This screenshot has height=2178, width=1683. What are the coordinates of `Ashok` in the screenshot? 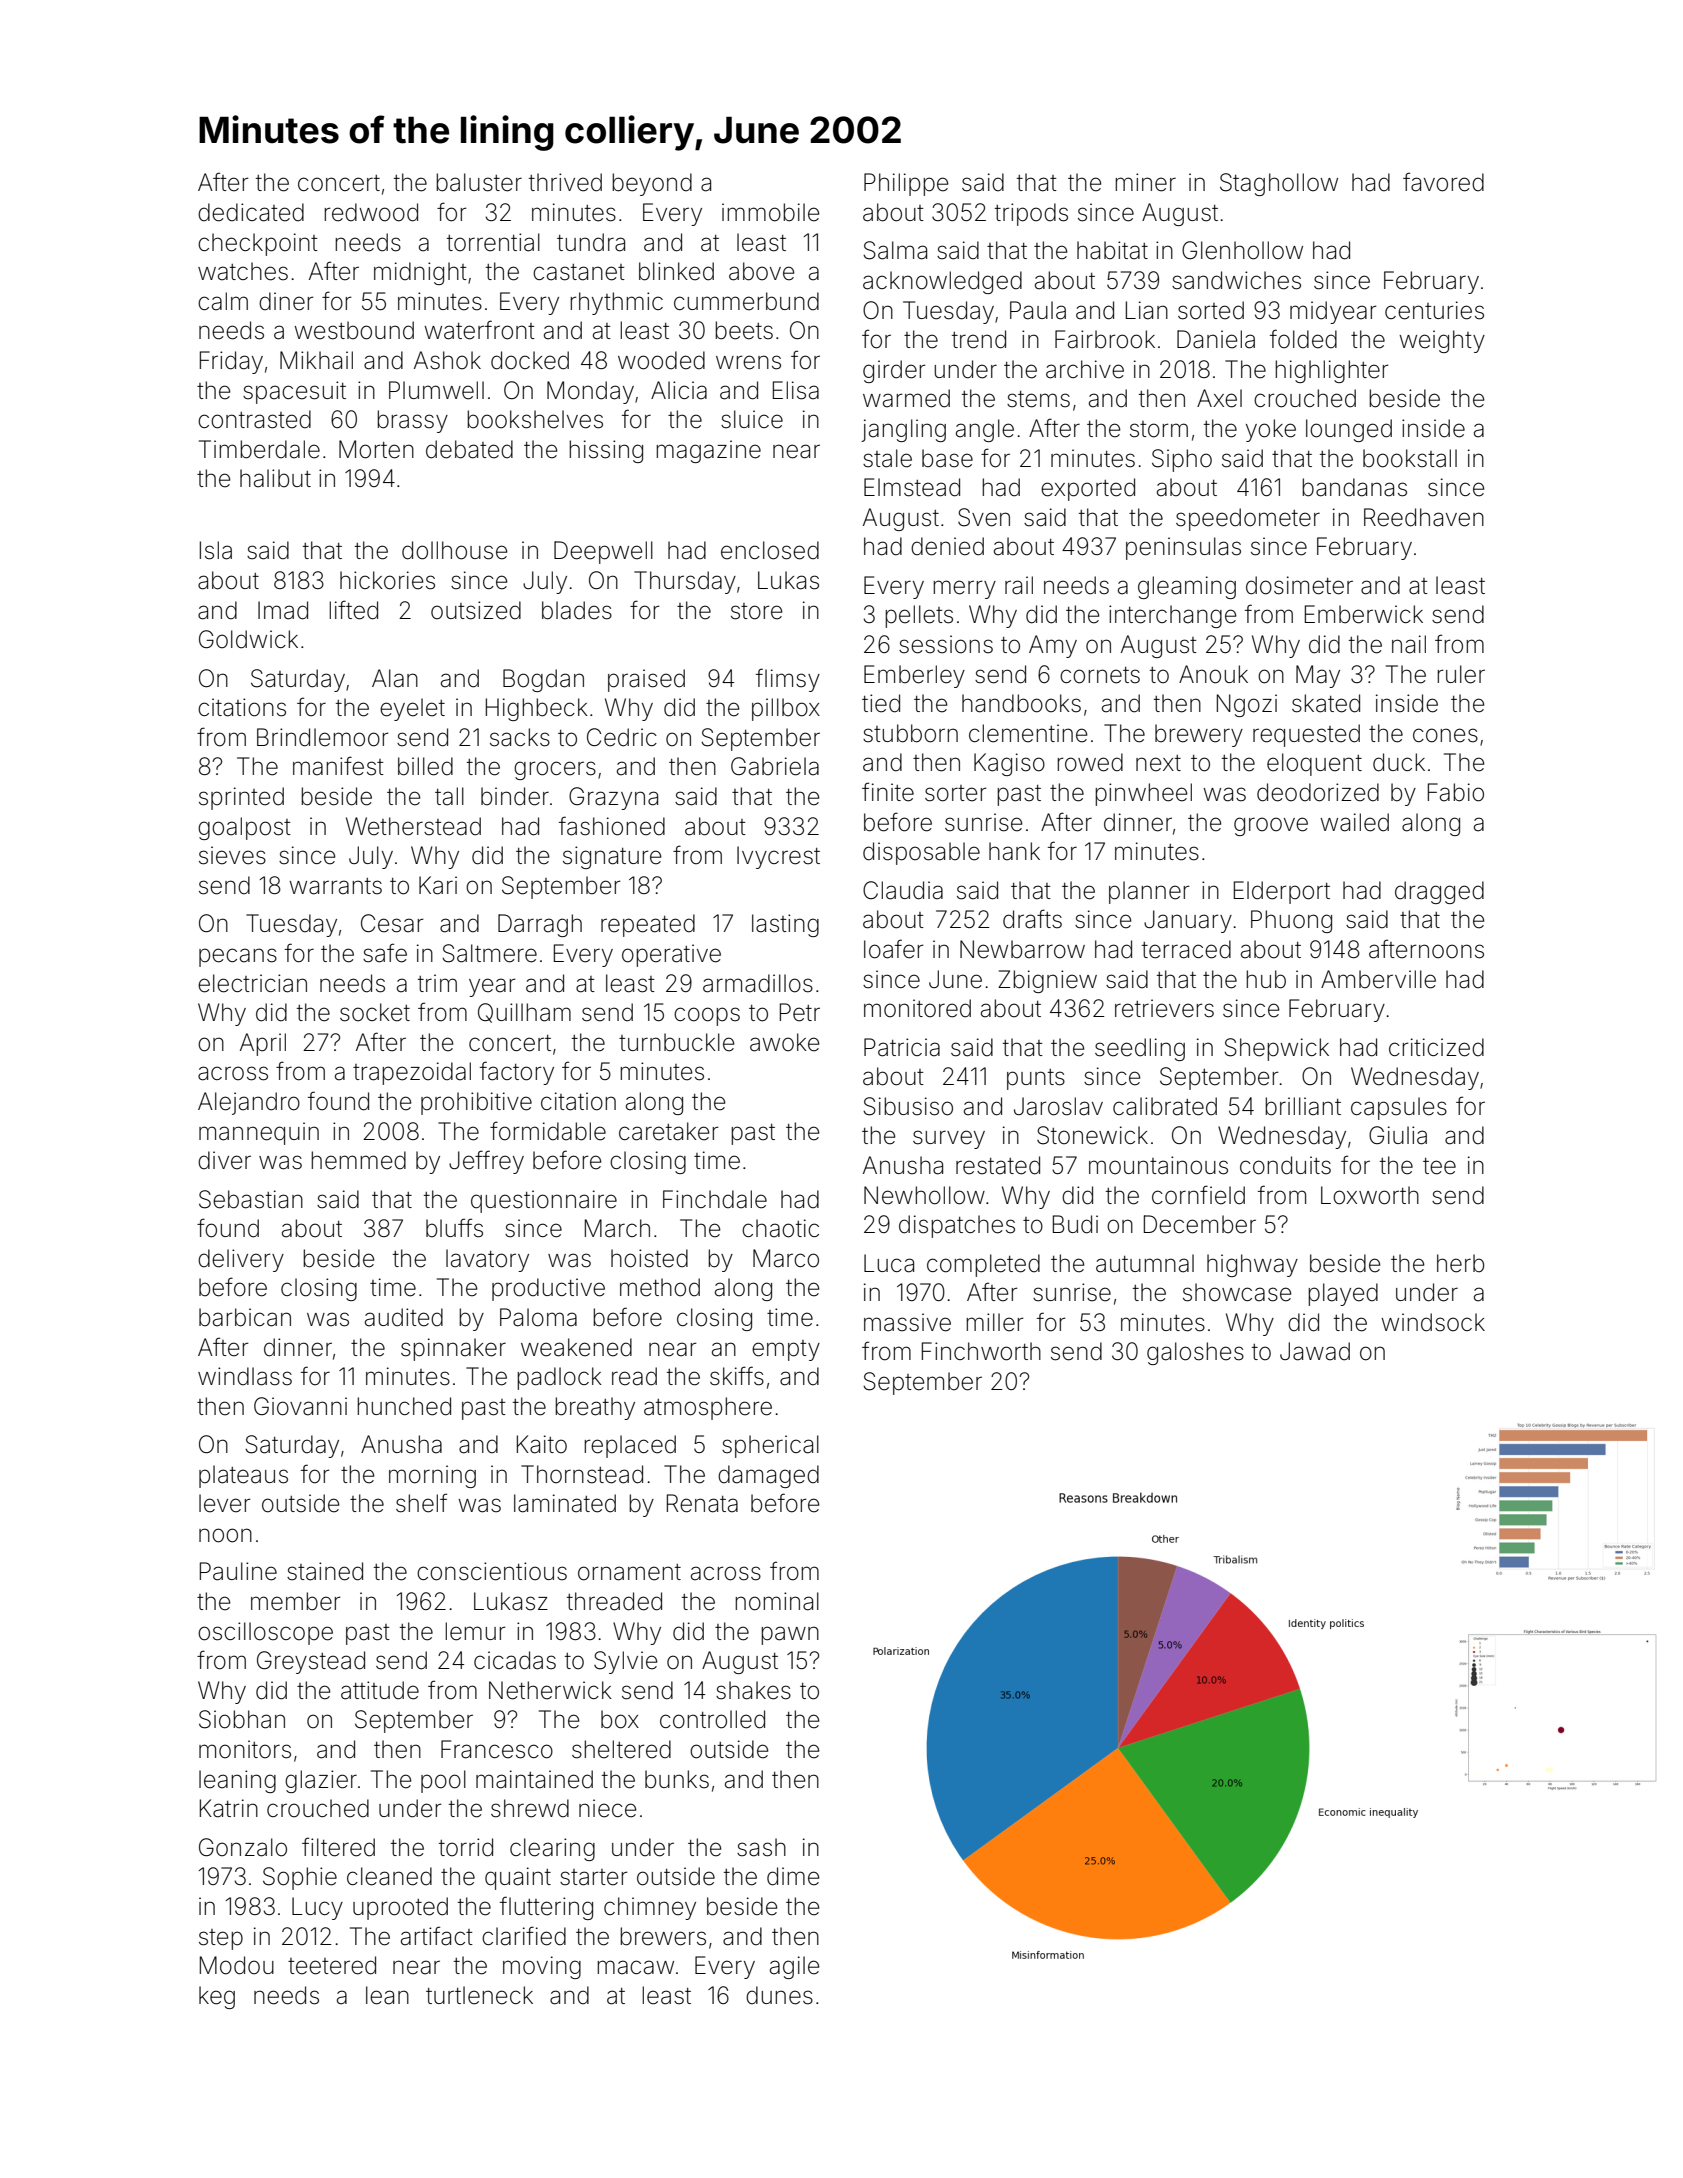 It's located at (447, 360).
